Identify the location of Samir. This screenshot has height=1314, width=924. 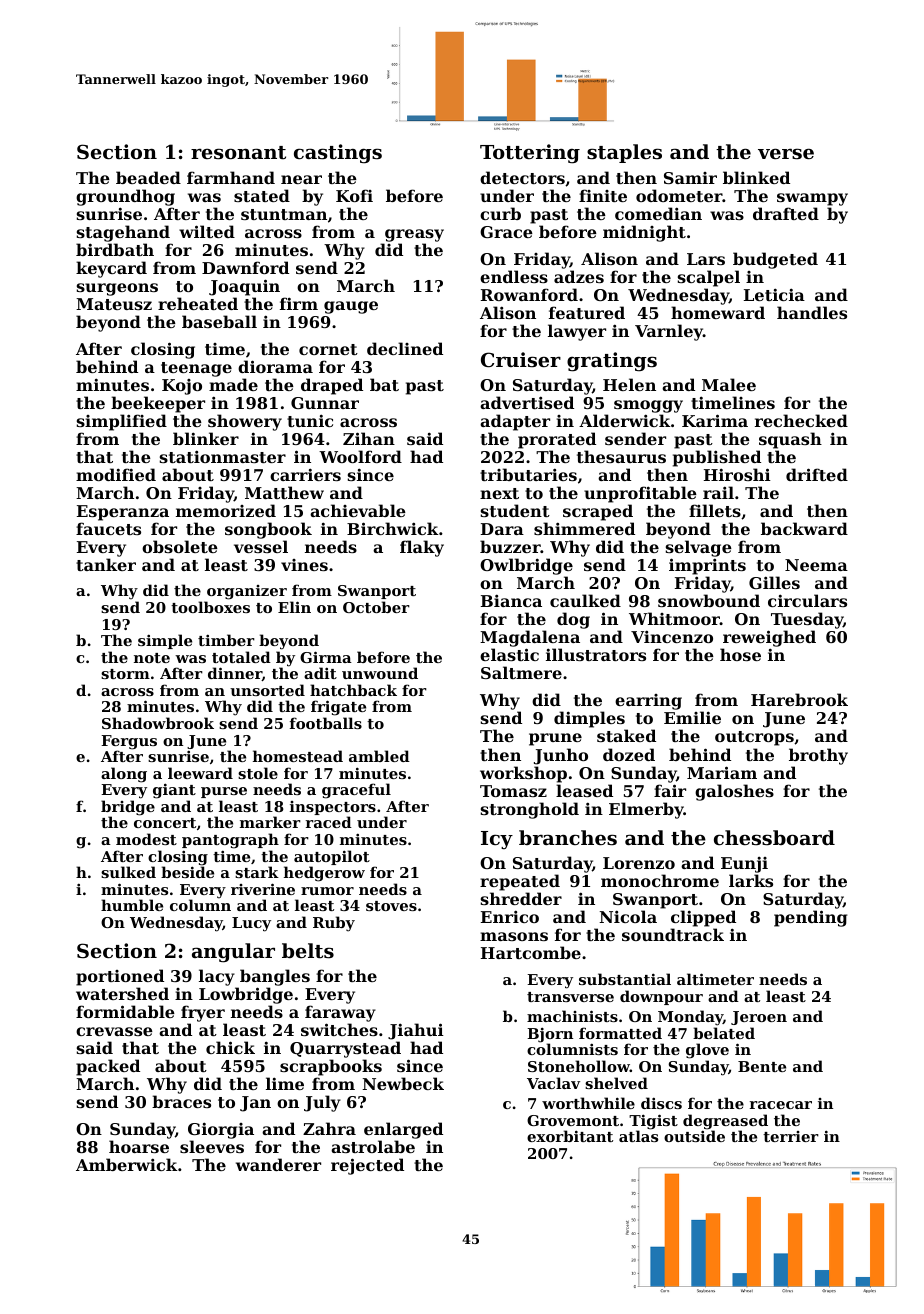
(690, 178).
